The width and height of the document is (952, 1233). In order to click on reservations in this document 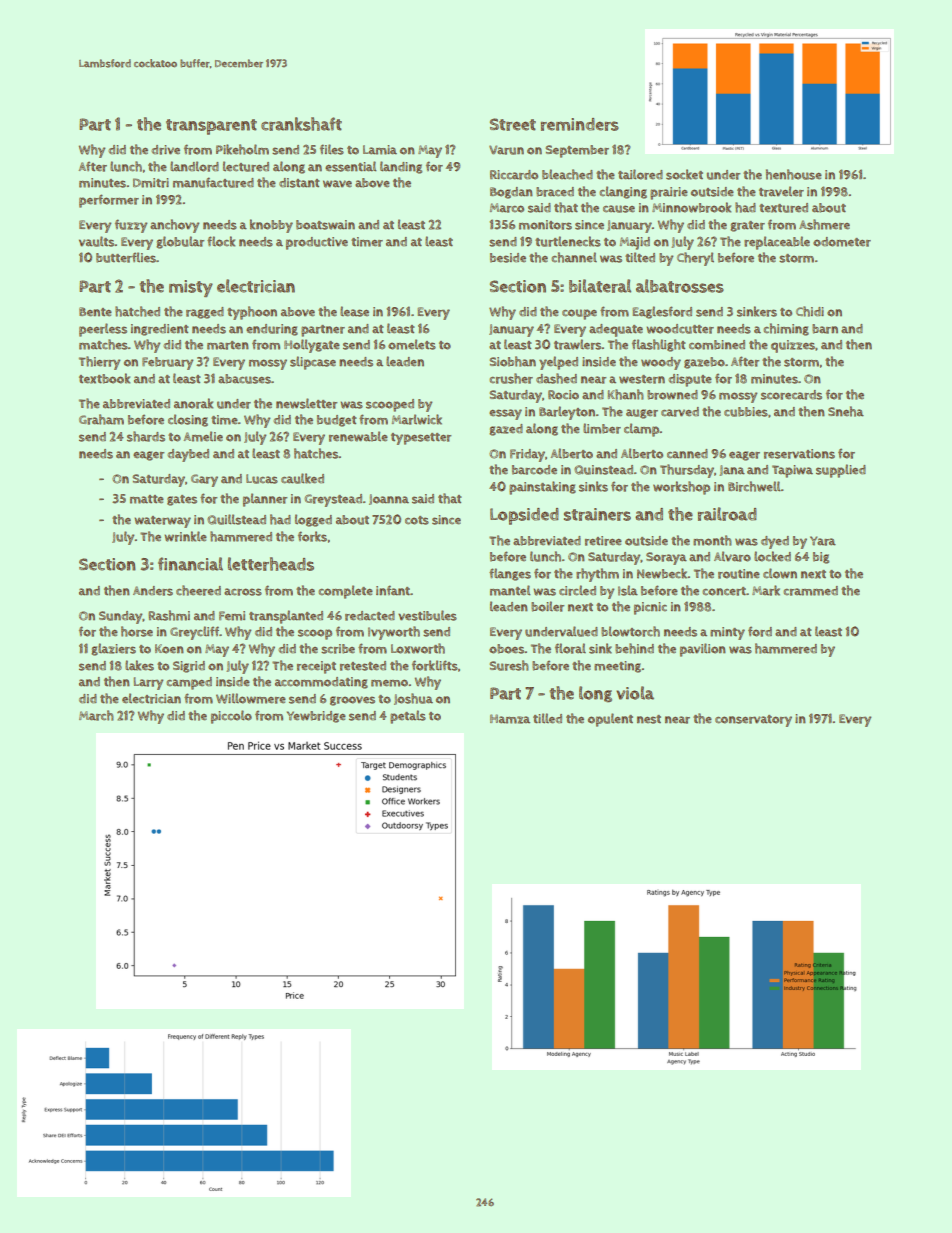, I will do `click(799, 454)`.
